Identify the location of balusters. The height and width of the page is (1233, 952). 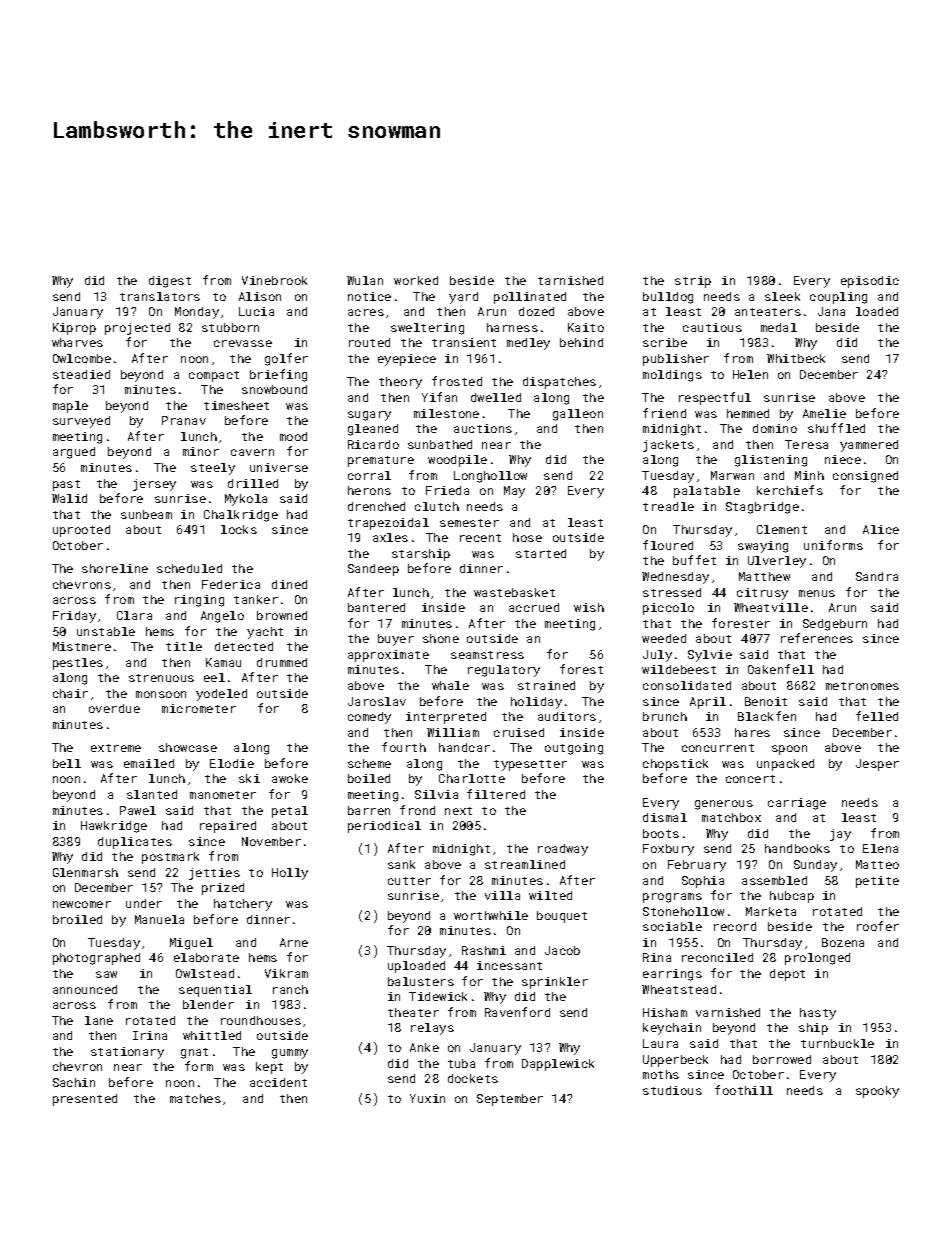
(421, 981).
